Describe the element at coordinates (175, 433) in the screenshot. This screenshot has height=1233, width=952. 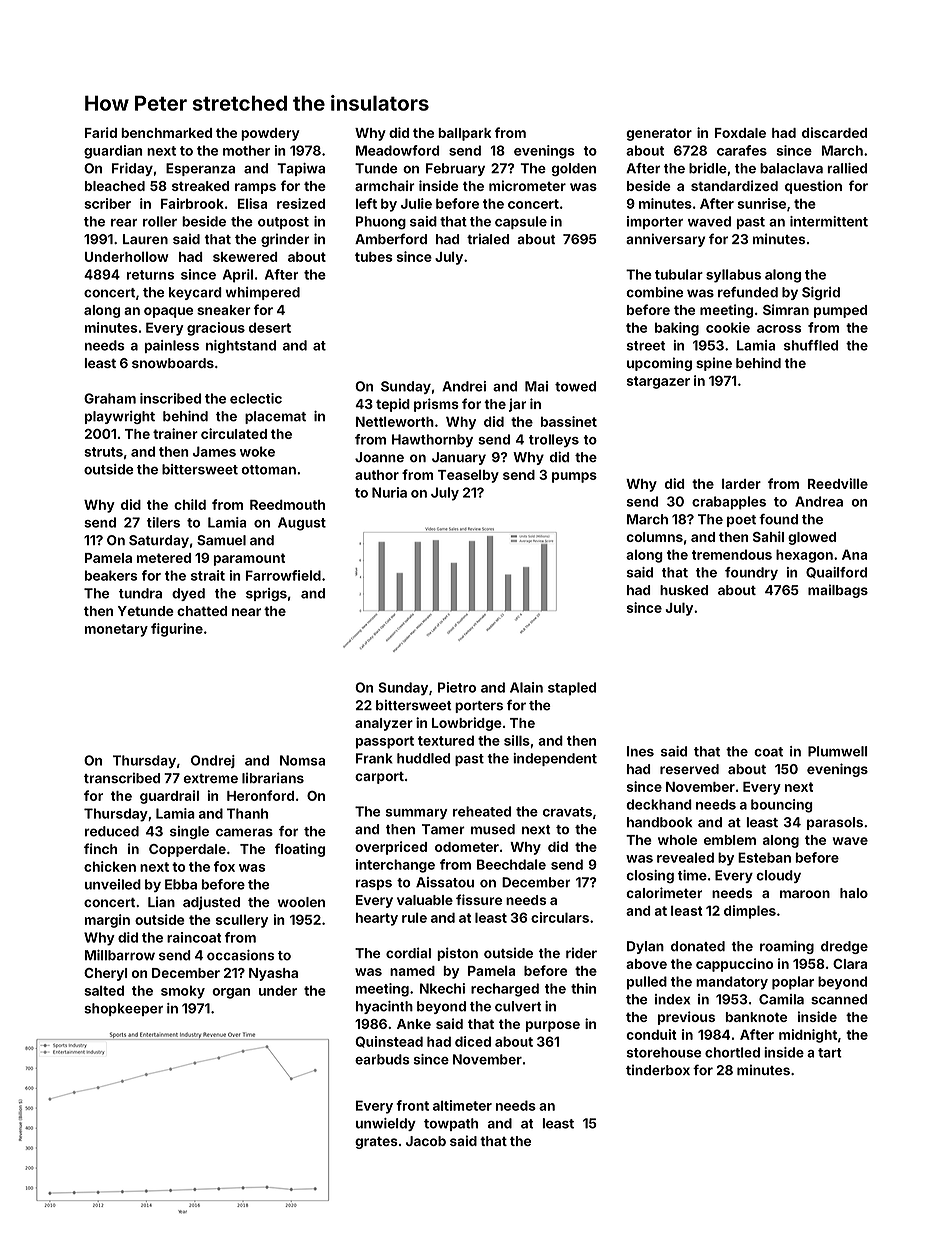
I see `trainer` at that location.
